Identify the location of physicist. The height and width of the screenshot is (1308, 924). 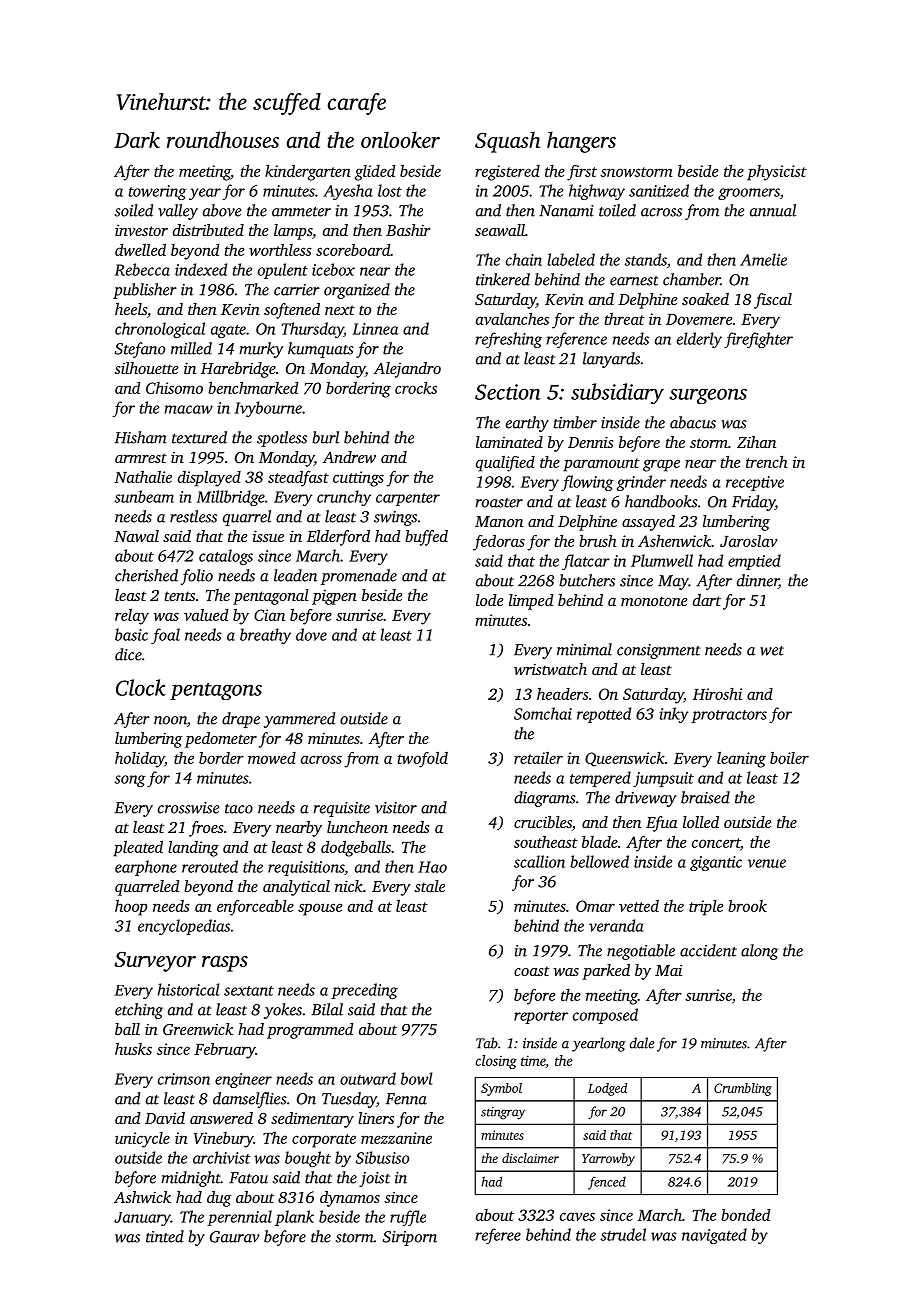
(777, 173).
